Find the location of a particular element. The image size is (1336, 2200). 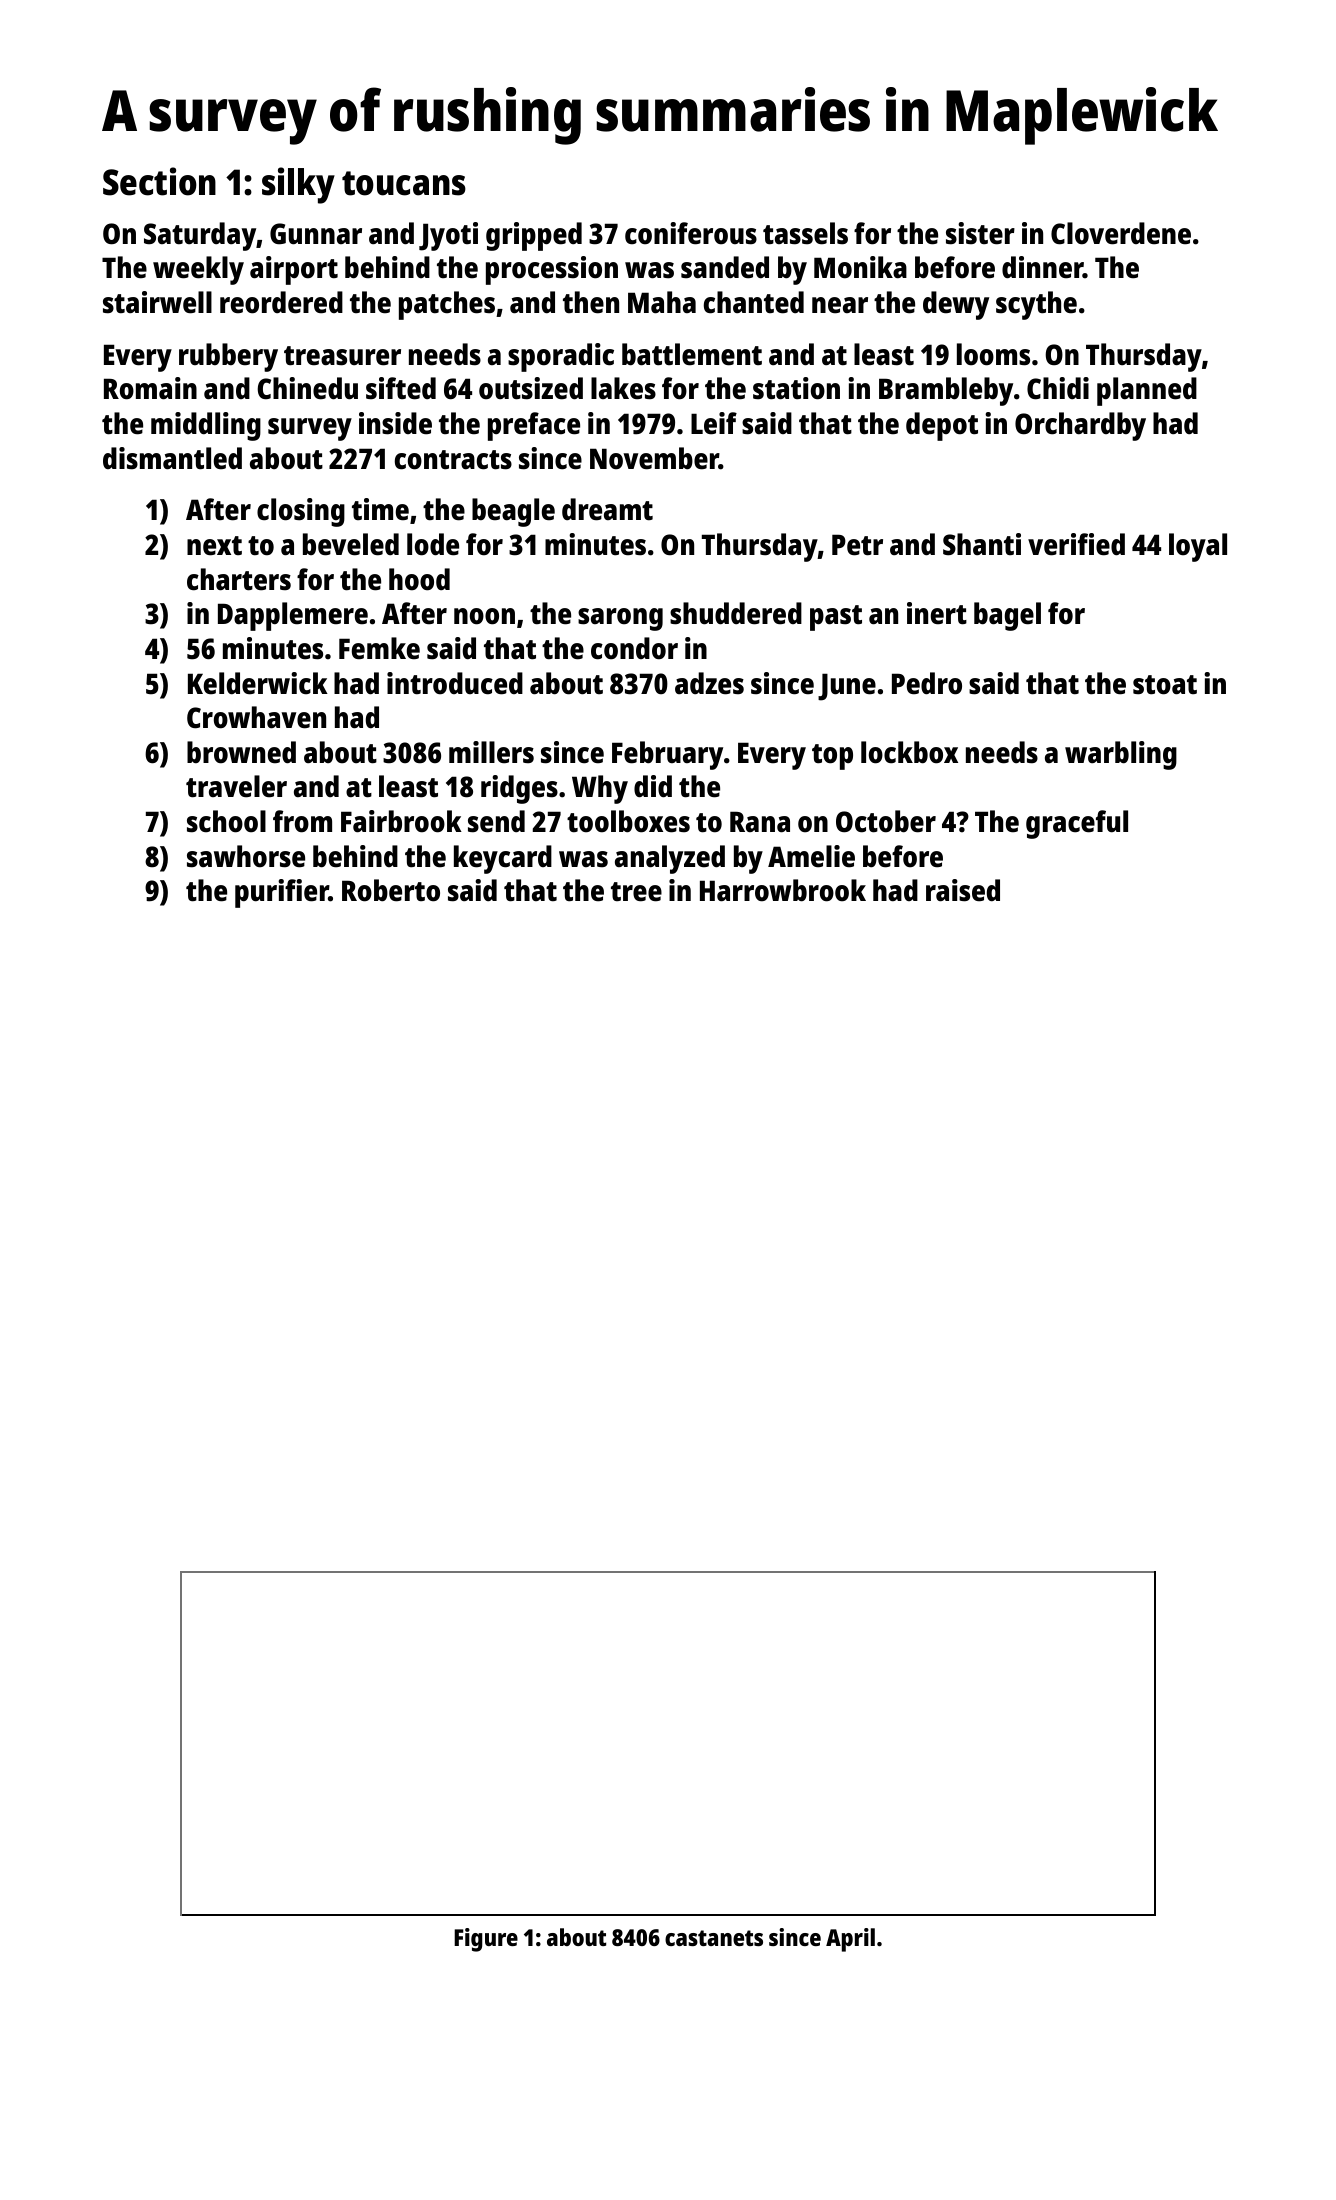

treasurer is located at coordinates (342, 356).
